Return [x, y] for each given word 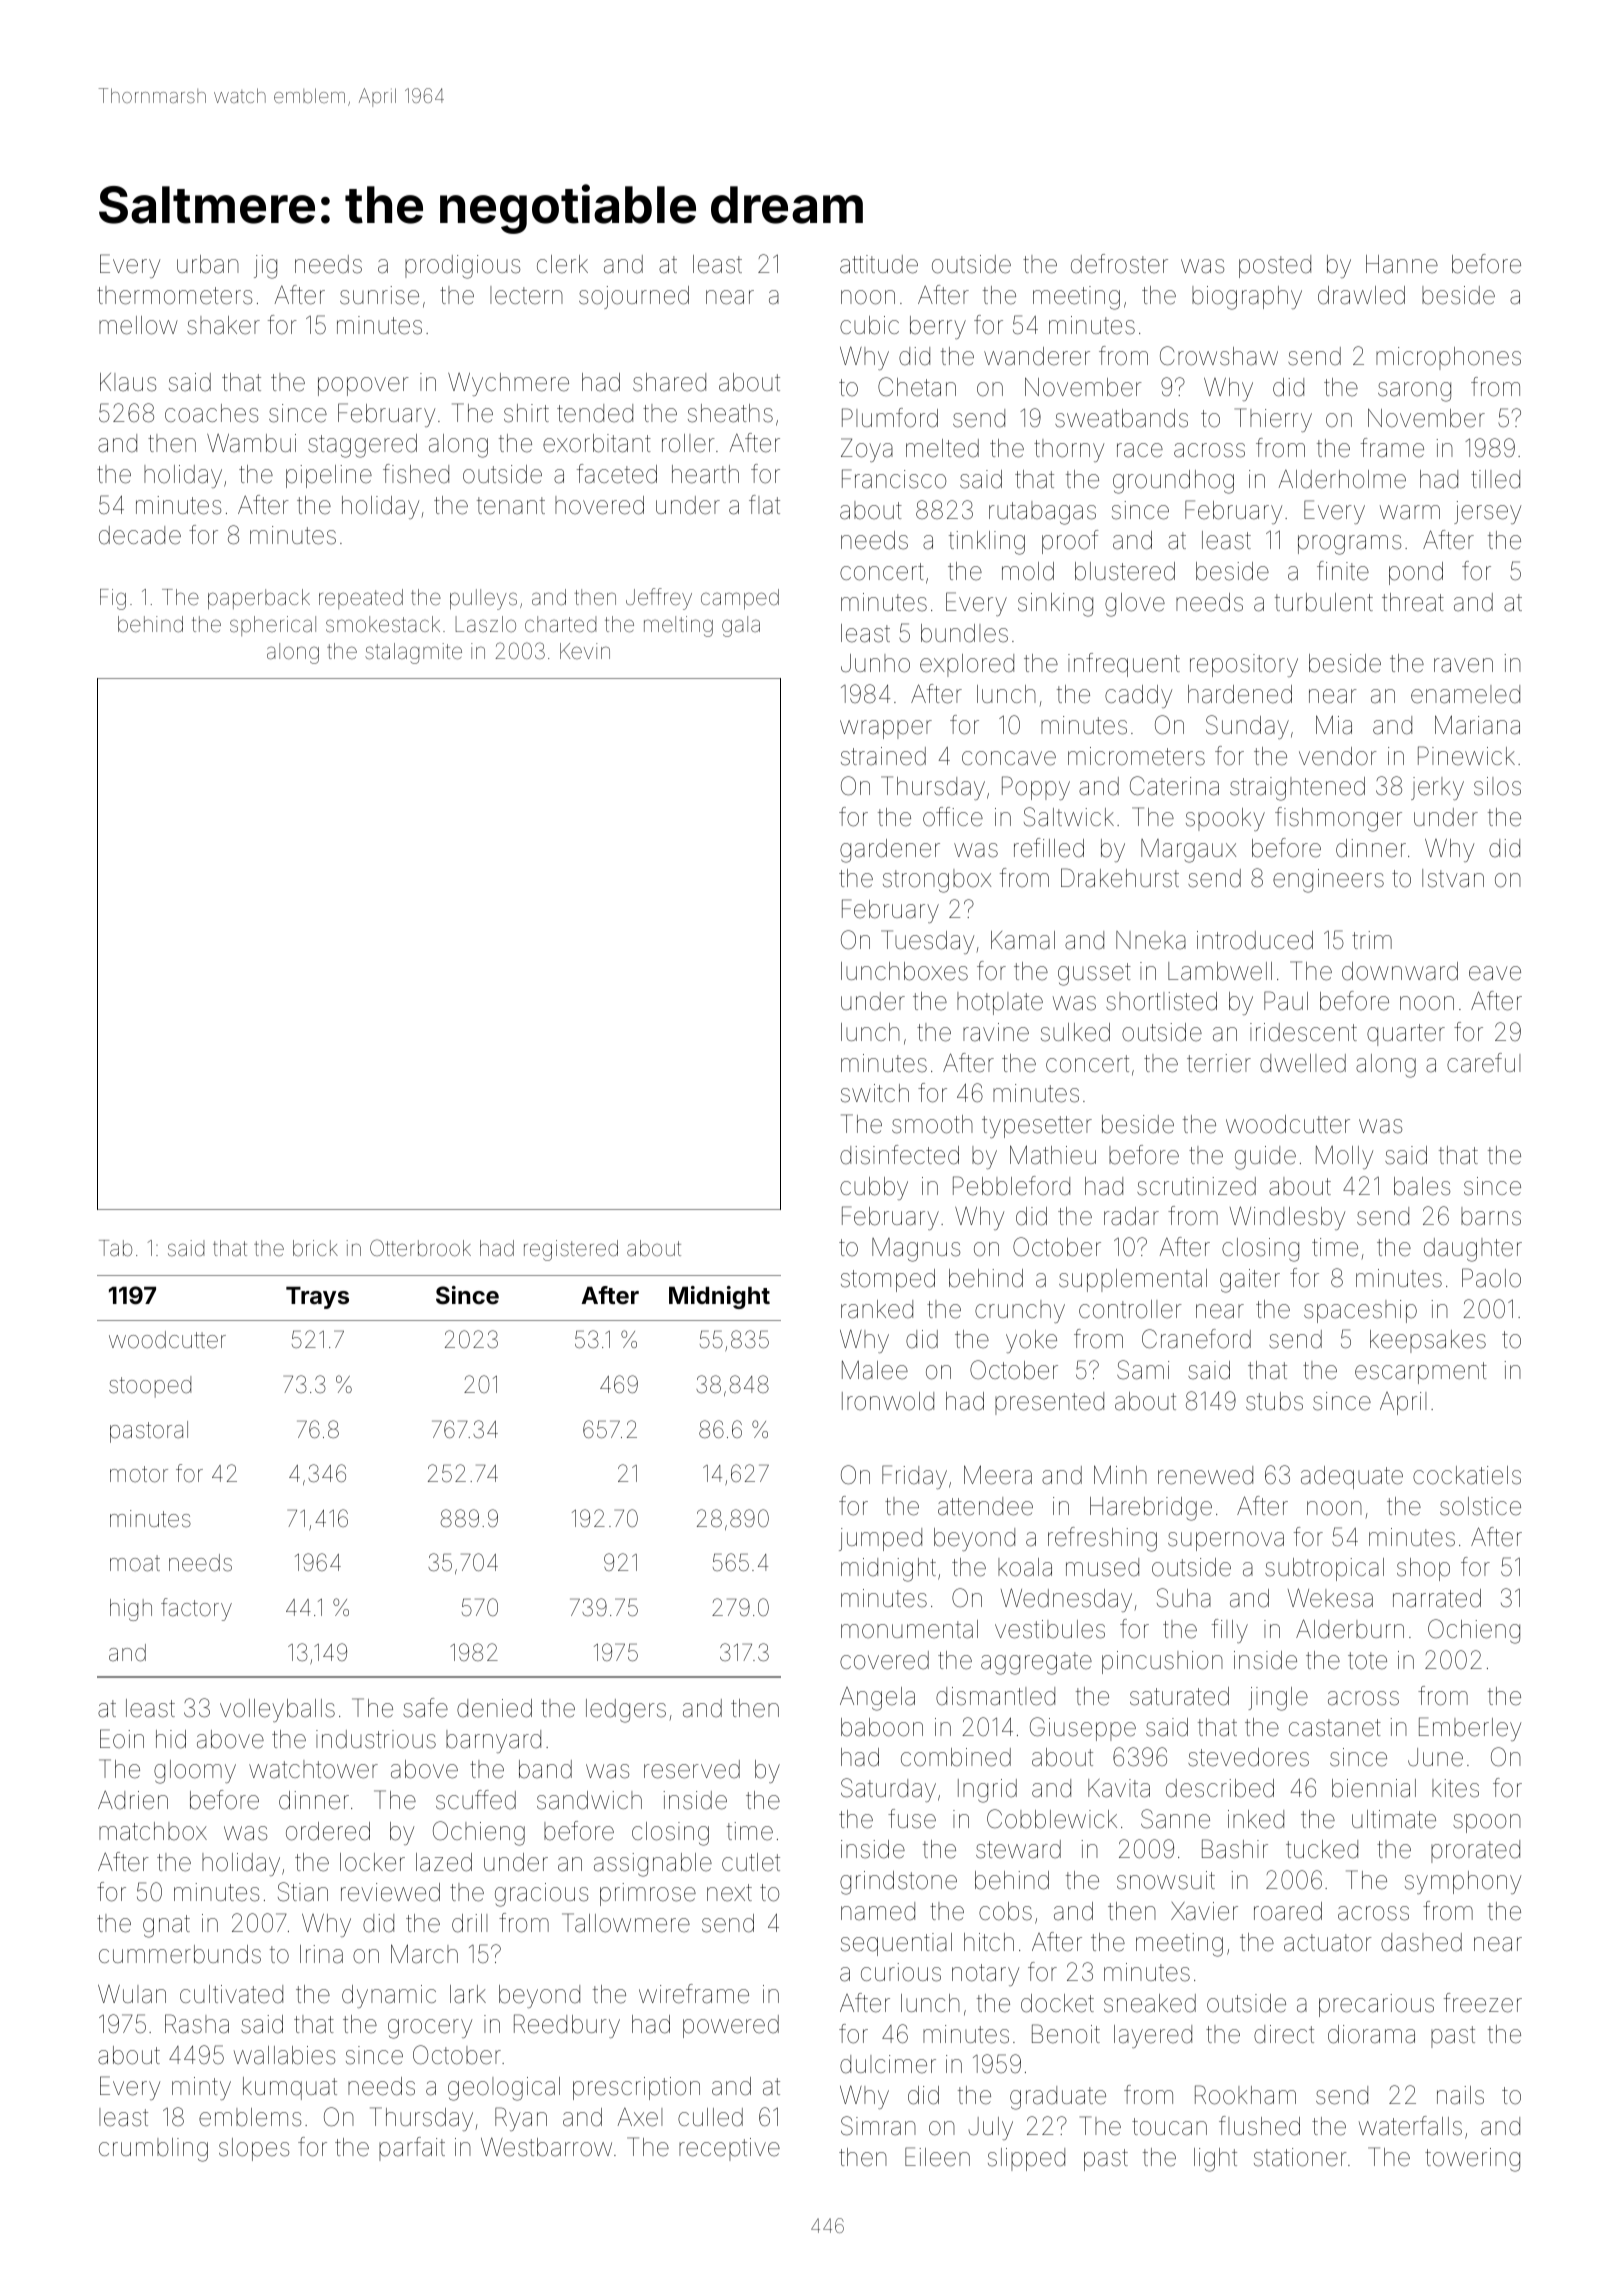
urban [208, 264]
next [729, 1893]
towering [1472, 2160]
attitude [879, 264]
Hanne [1402, 264]
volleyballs [277, 1710]
